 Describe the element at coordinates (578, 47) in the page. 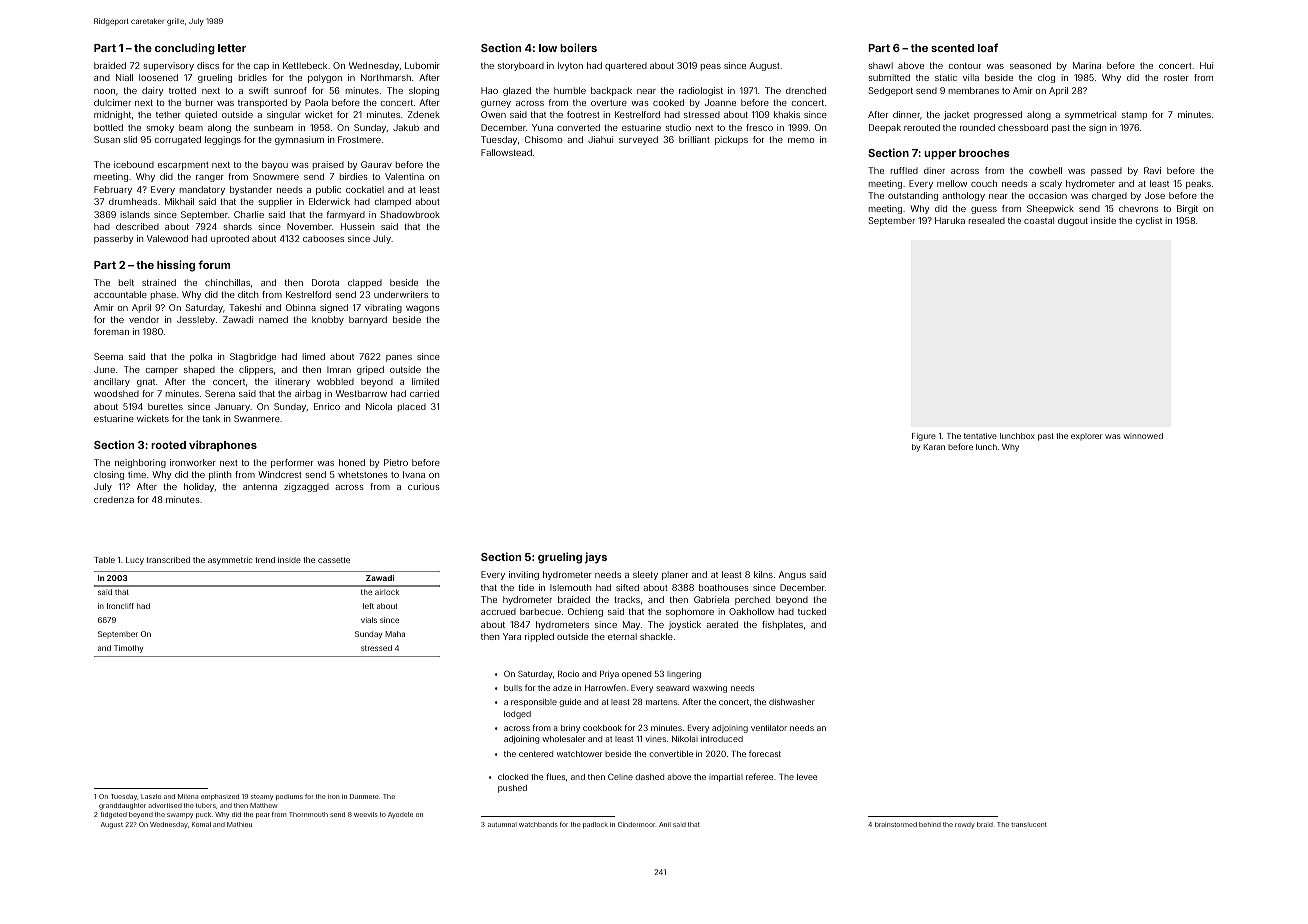

I see `boilers` at that location.
